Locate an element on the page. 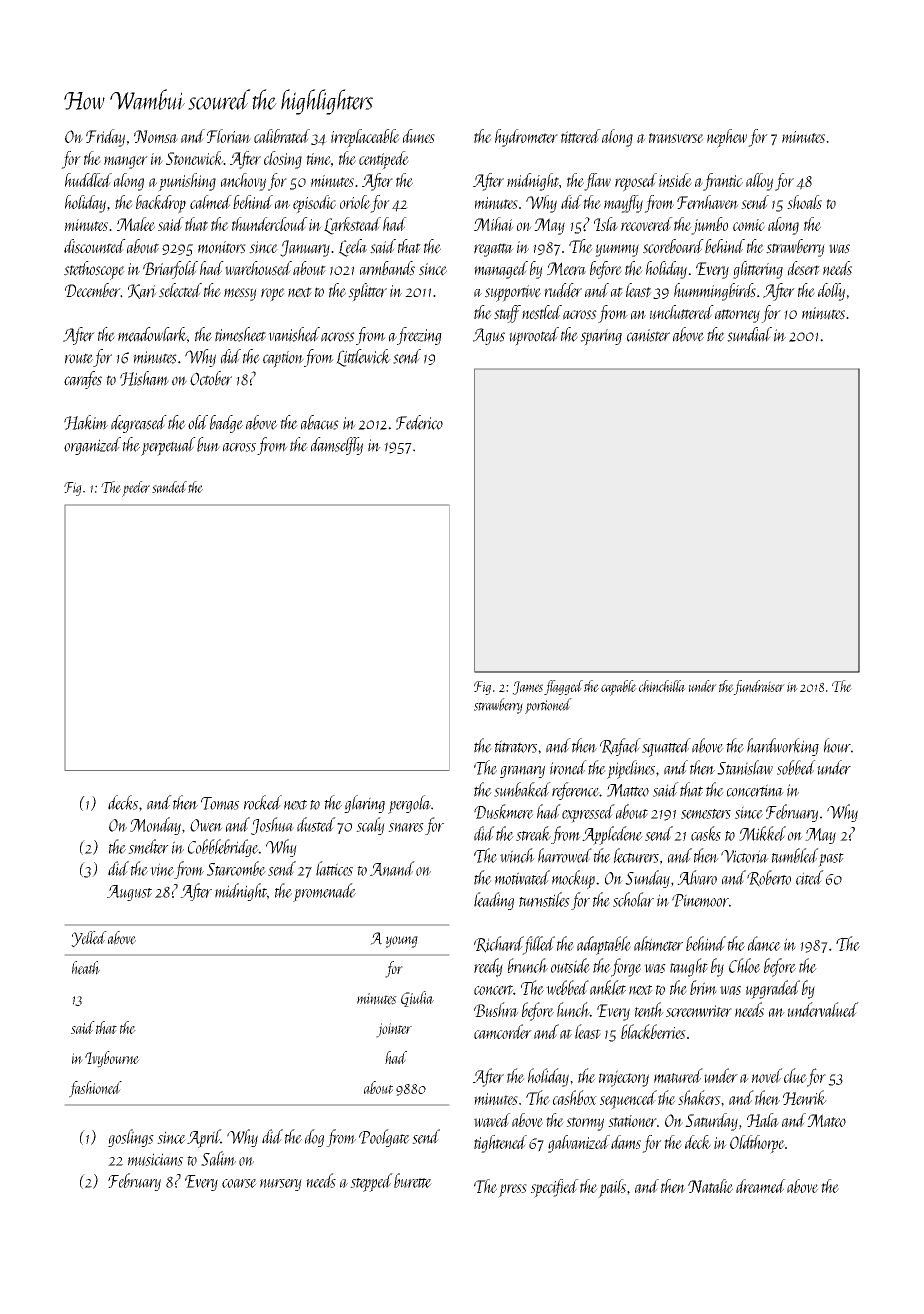  dog is located at coordinates (314, 1138).
